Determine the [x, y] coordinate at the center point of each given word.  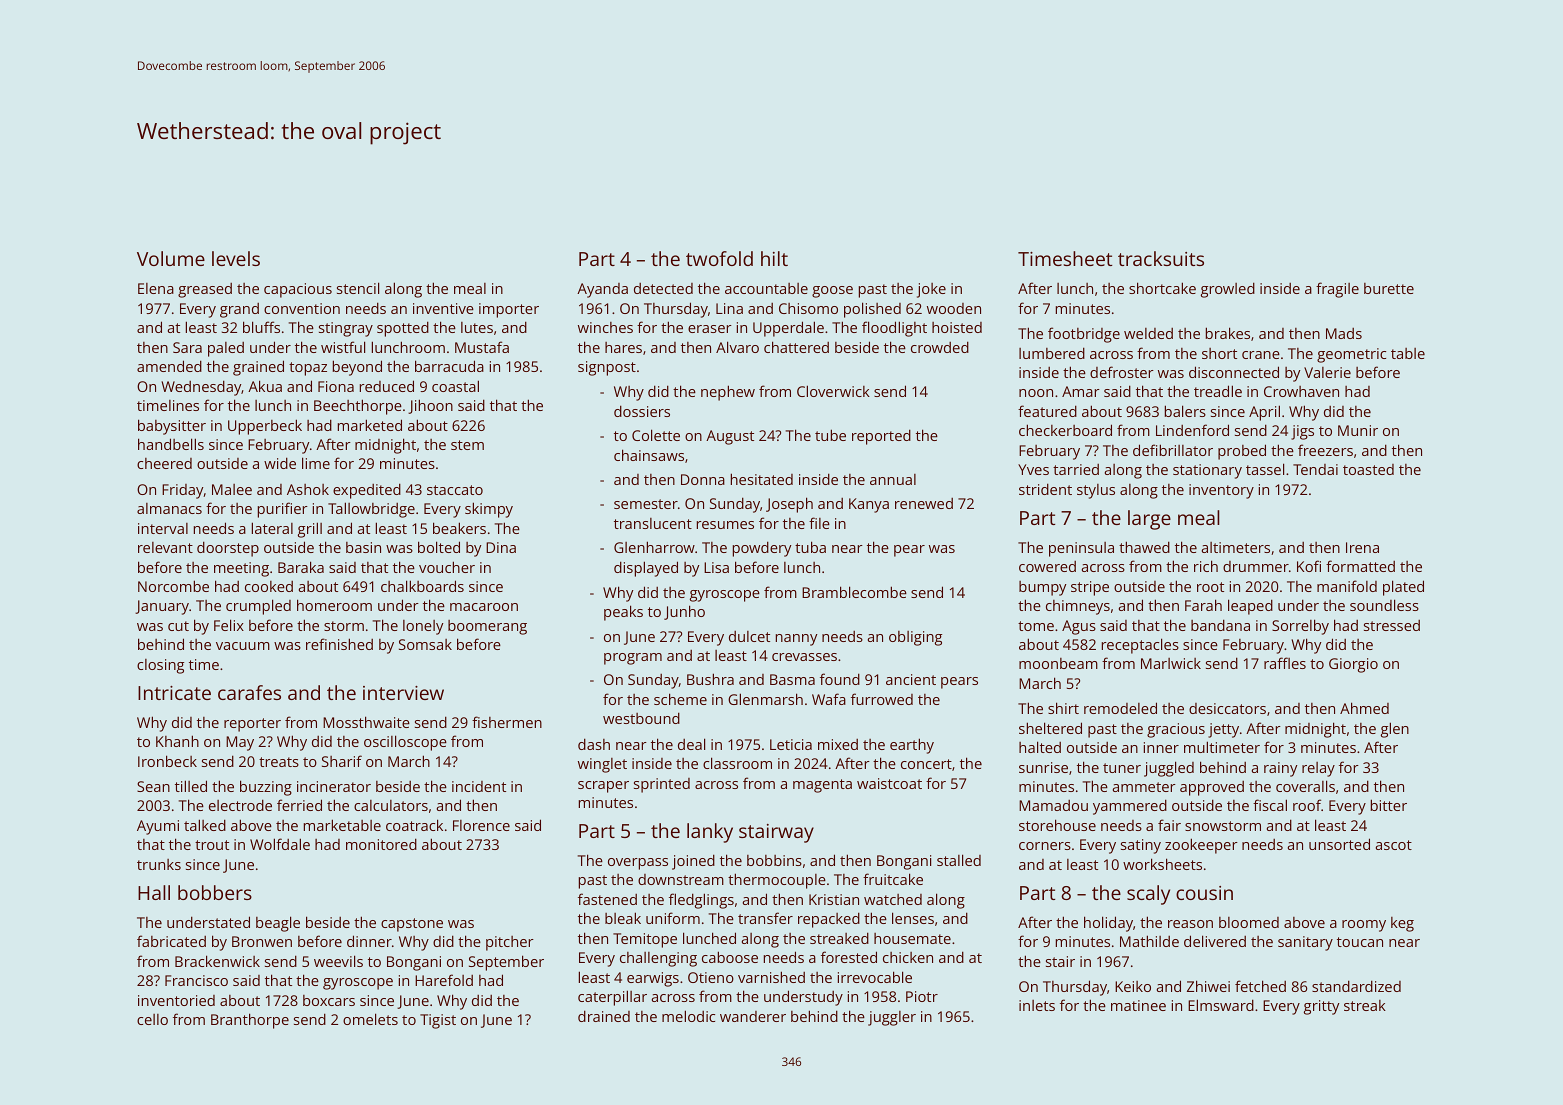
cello [152, 1019]
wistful [343, 347]
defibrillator [1173, 450]
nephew [728, 393]
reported [881, 437]
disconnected [1234, 372]
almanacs [169, 508]
